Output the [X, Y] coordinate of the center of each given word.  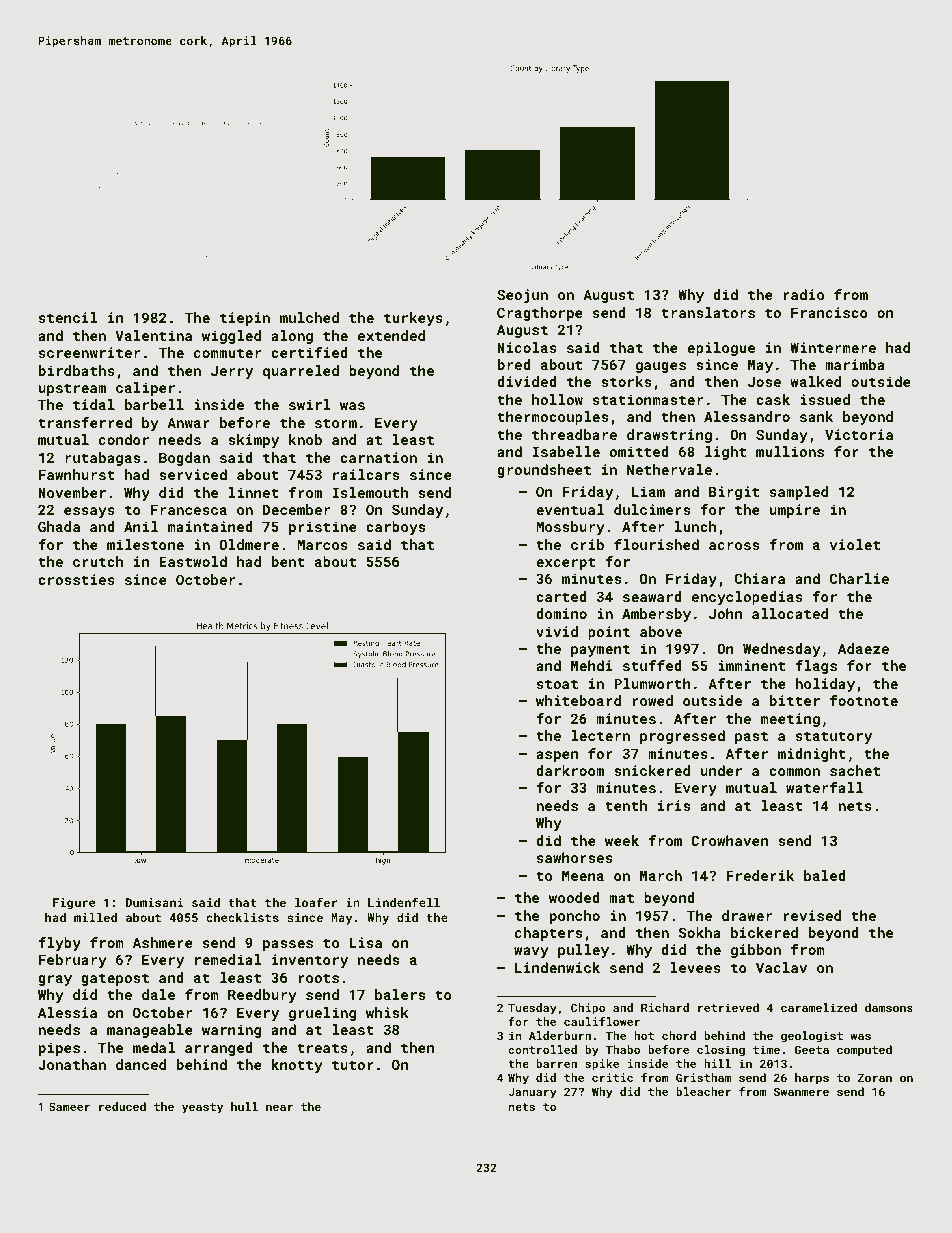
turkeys [413, 319]
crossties [76, 579]
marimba [855, 364]
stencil [68, 317]
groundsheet [544, 471]
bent [288, 561]
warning [231, 1031]
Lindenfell [404, 902]
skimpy [253, 441]
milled [95, 917]
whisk [387, 1012]
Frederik [760, 875]
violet [855, 544]
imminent [751, 665]
